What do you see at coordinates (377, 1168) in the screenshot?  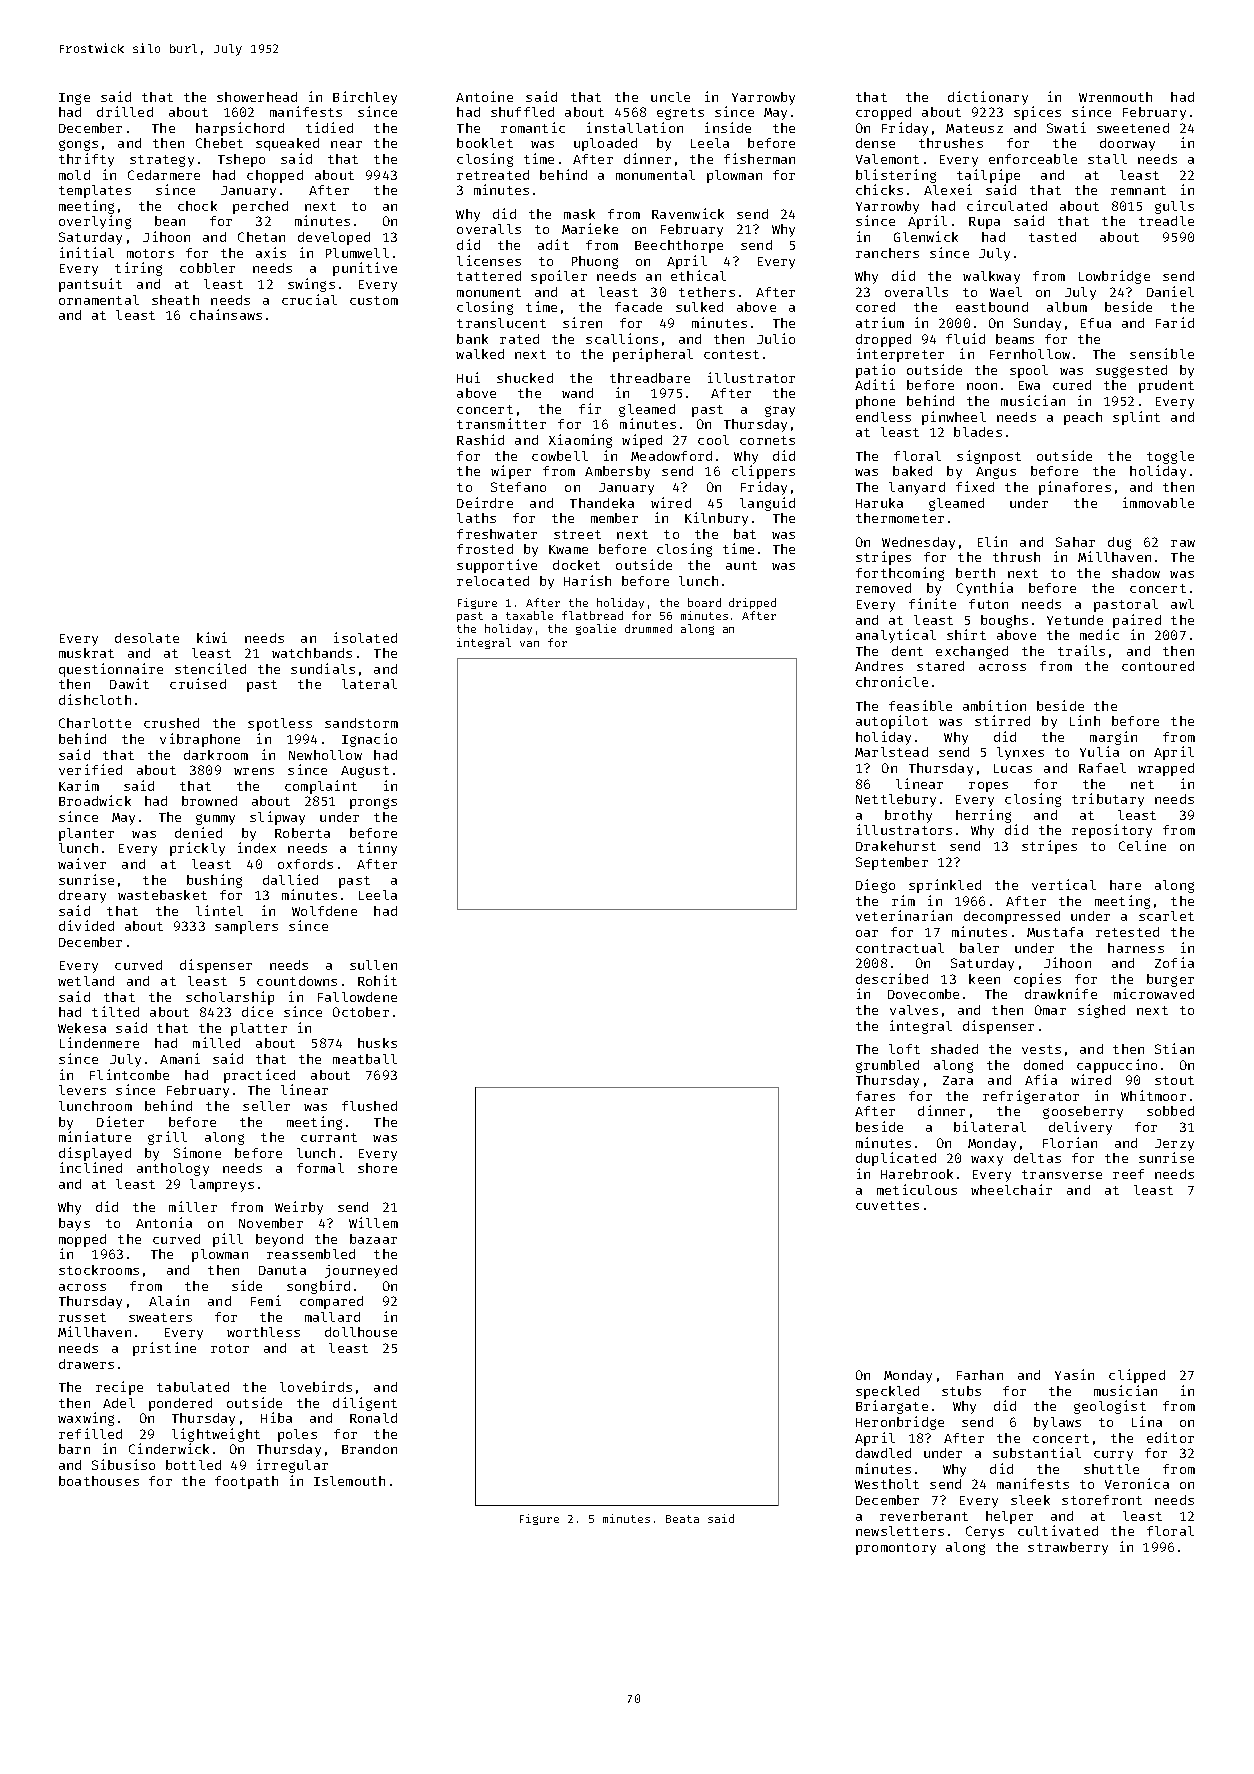 I see `shore` at bounding box center [377, 1168].
